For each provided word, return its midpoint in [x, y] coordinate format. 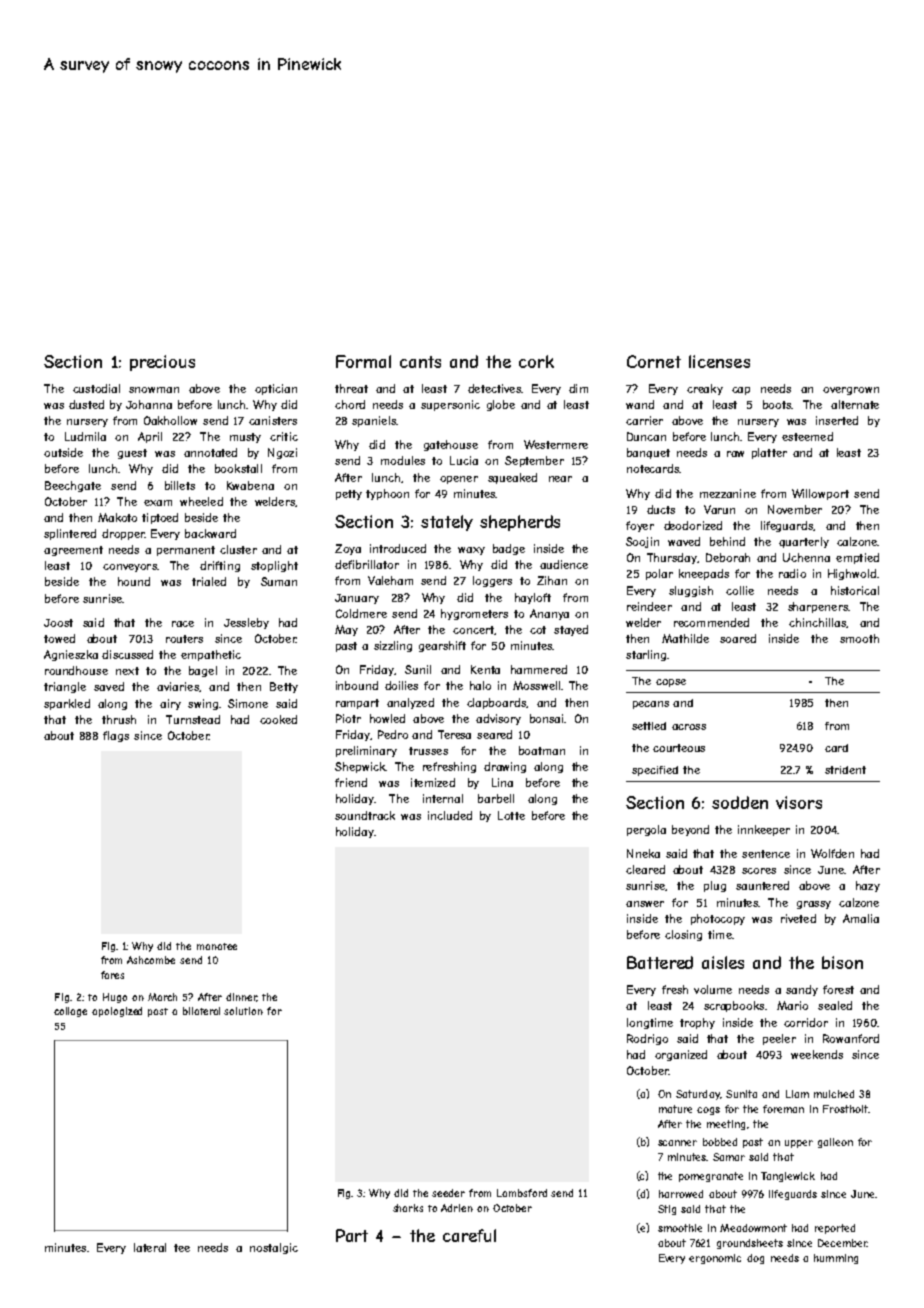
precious [162, 363]
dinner [241, 997]
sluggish [691, 591]
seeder [448, 1193]
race [183, 624]
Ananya [549, 614]
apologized [117, 1012]
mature [675, 1109]
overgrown [851, 391]
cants [420, 362]
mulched [834, 1094]
